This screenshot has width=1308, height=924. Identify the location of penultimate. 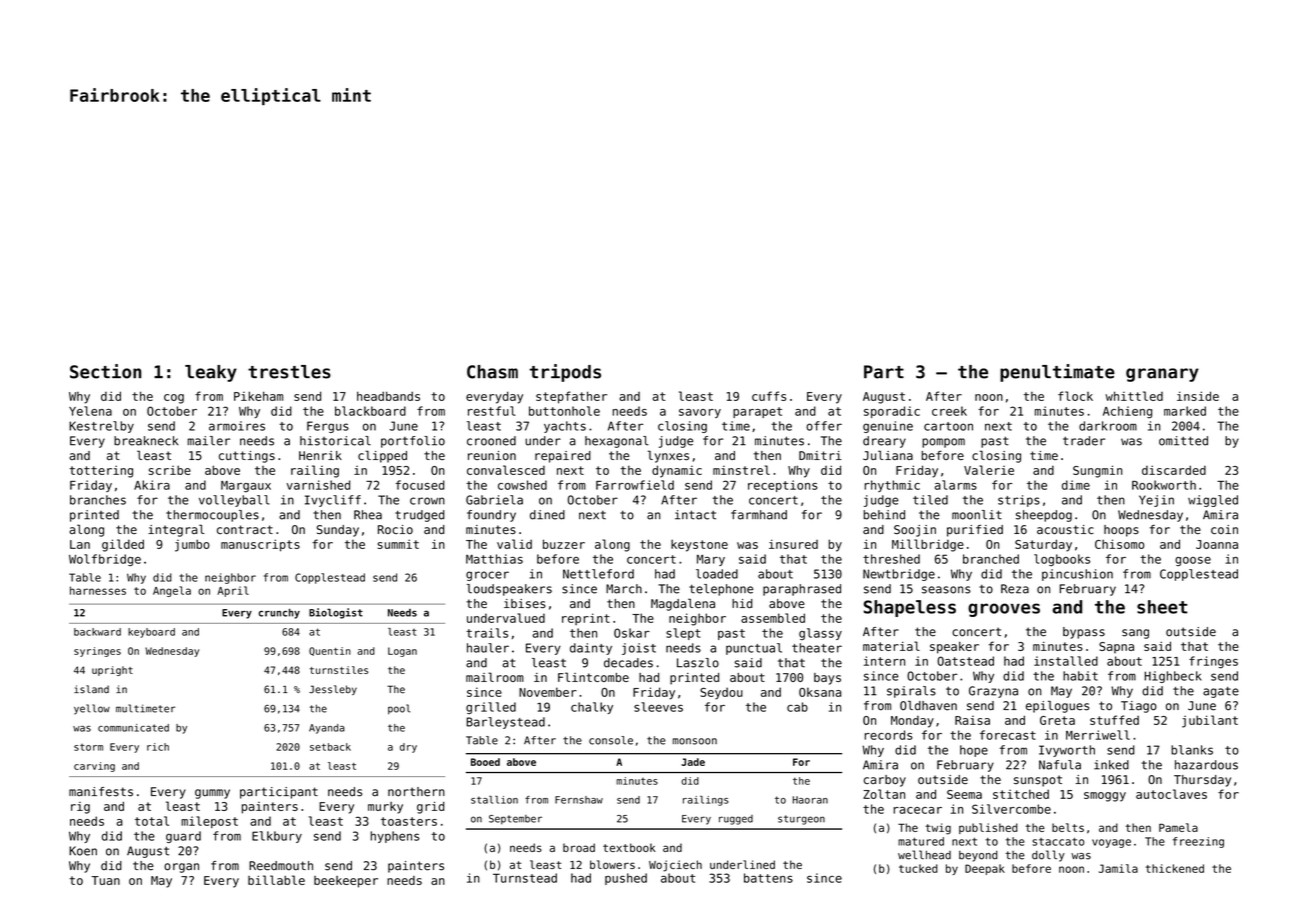
(1057, 373).
